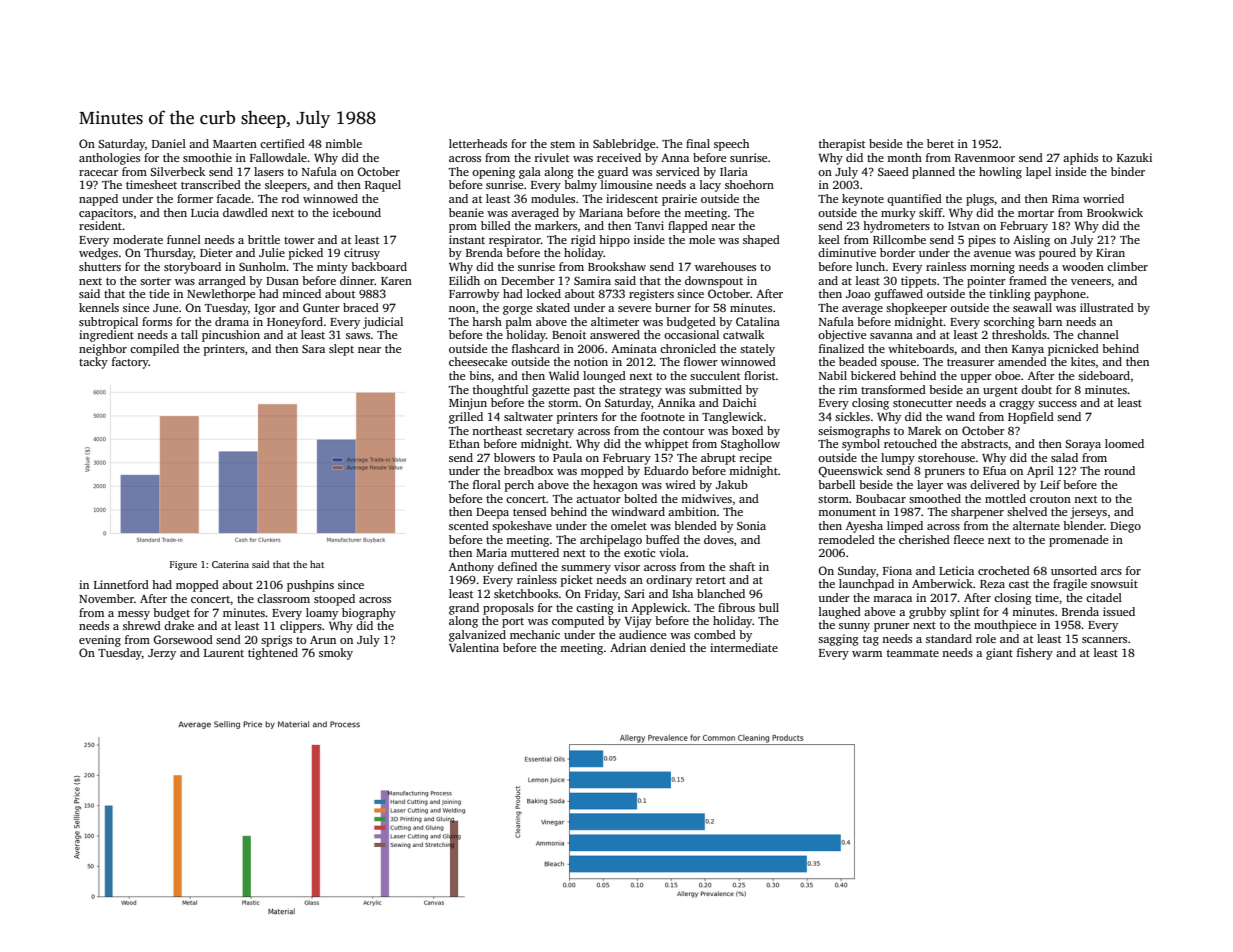  I want to click on ambition, so click(692, 511).
